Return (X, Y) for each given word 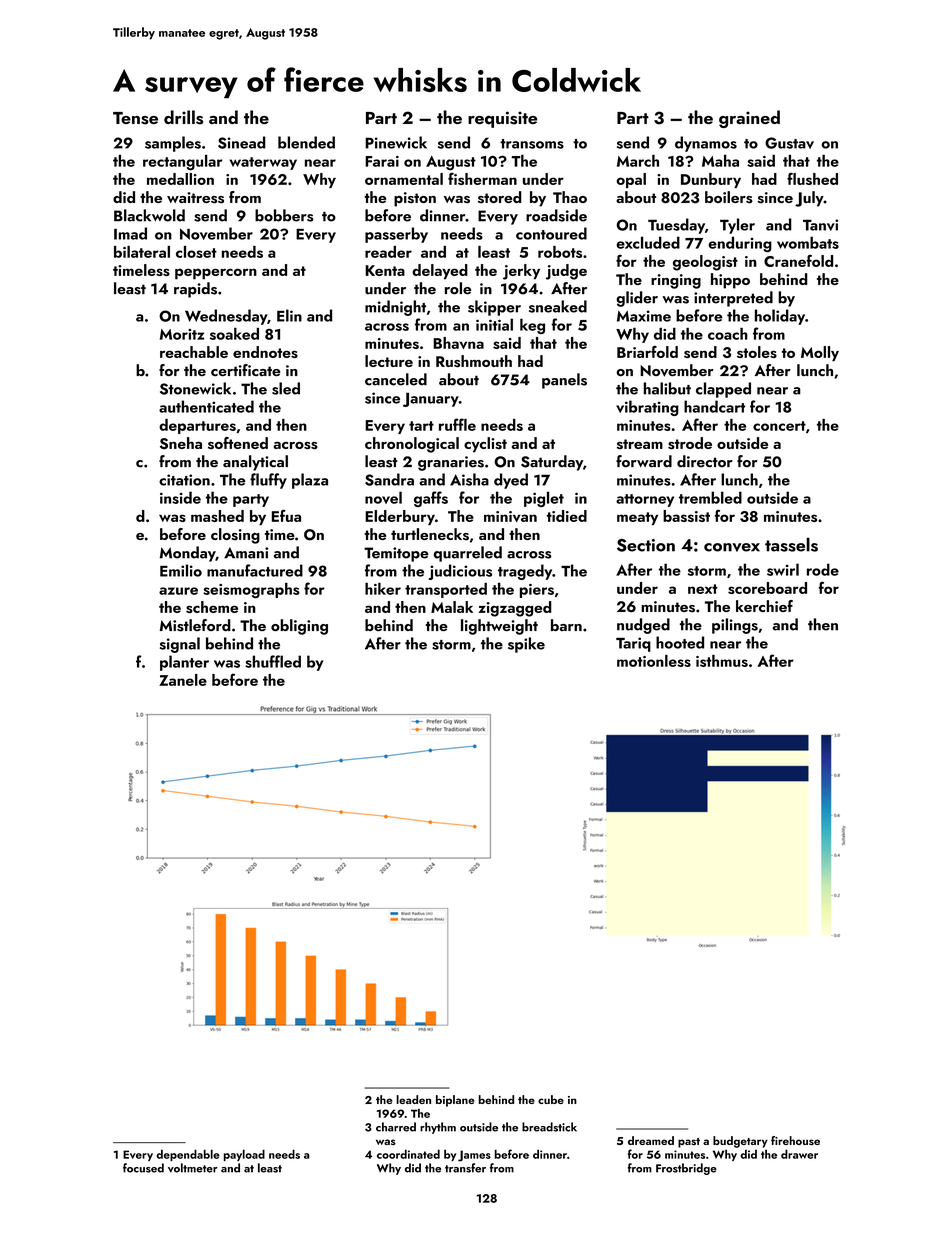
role (458, 288)
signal (180, 645)
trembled (710, 497)
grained (749, 119)
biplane (455, 1101)
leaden (413, 1099)
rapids (195, 290)
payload (244, 1155)
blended (306, 142)
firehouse (795, 1140)
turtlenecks (430, 534)
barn (566, 625)
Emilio (181, 570)
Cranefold (798, 260)
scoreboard (767, 588)
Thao (570, 197)
